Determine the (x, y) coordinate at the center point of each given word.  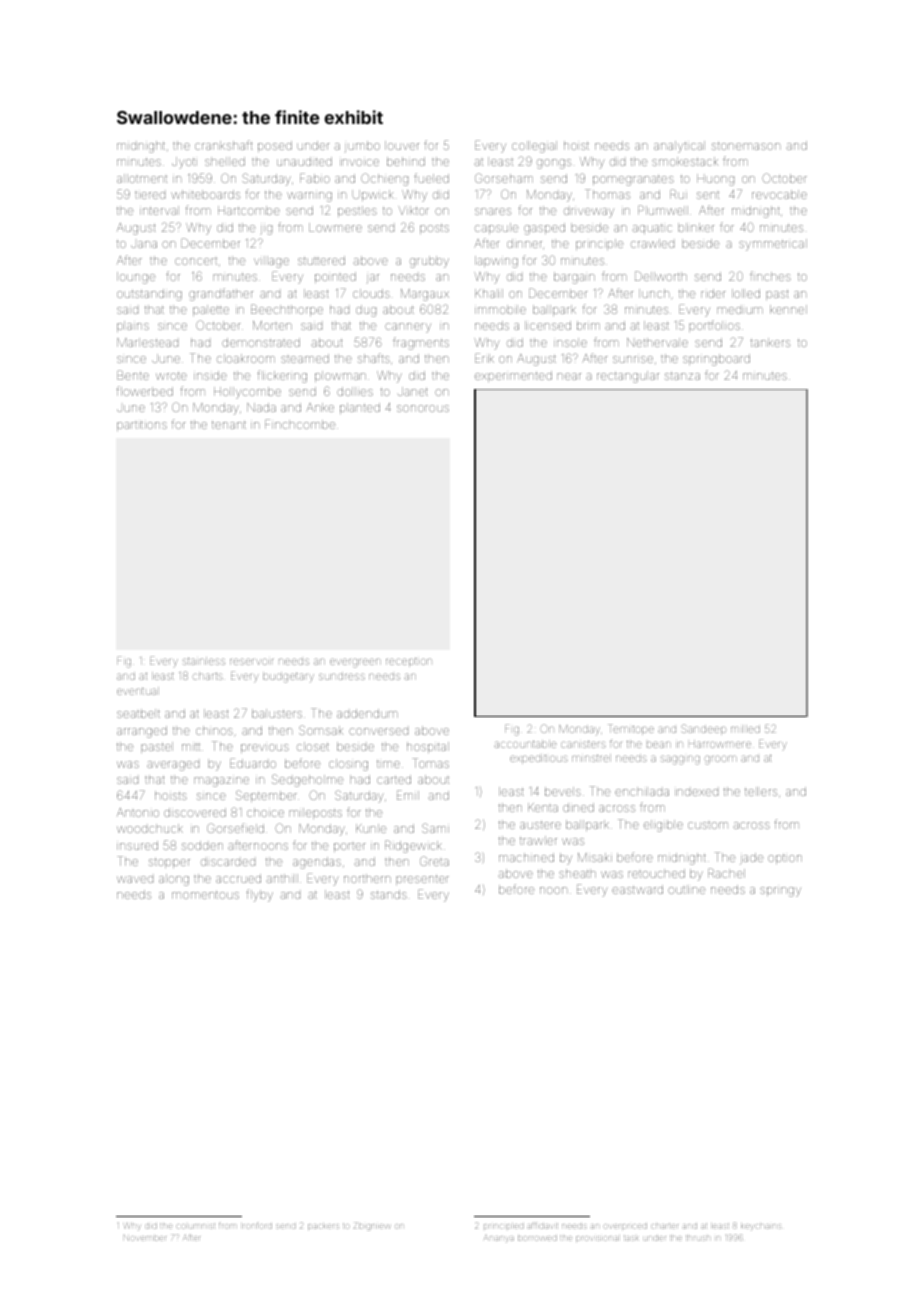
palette (211, 310)
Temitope (631, 729)
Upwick (373, 195)
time (388, 764)
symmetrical (773, 245)
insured (137, 845)
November (145, 1238)
